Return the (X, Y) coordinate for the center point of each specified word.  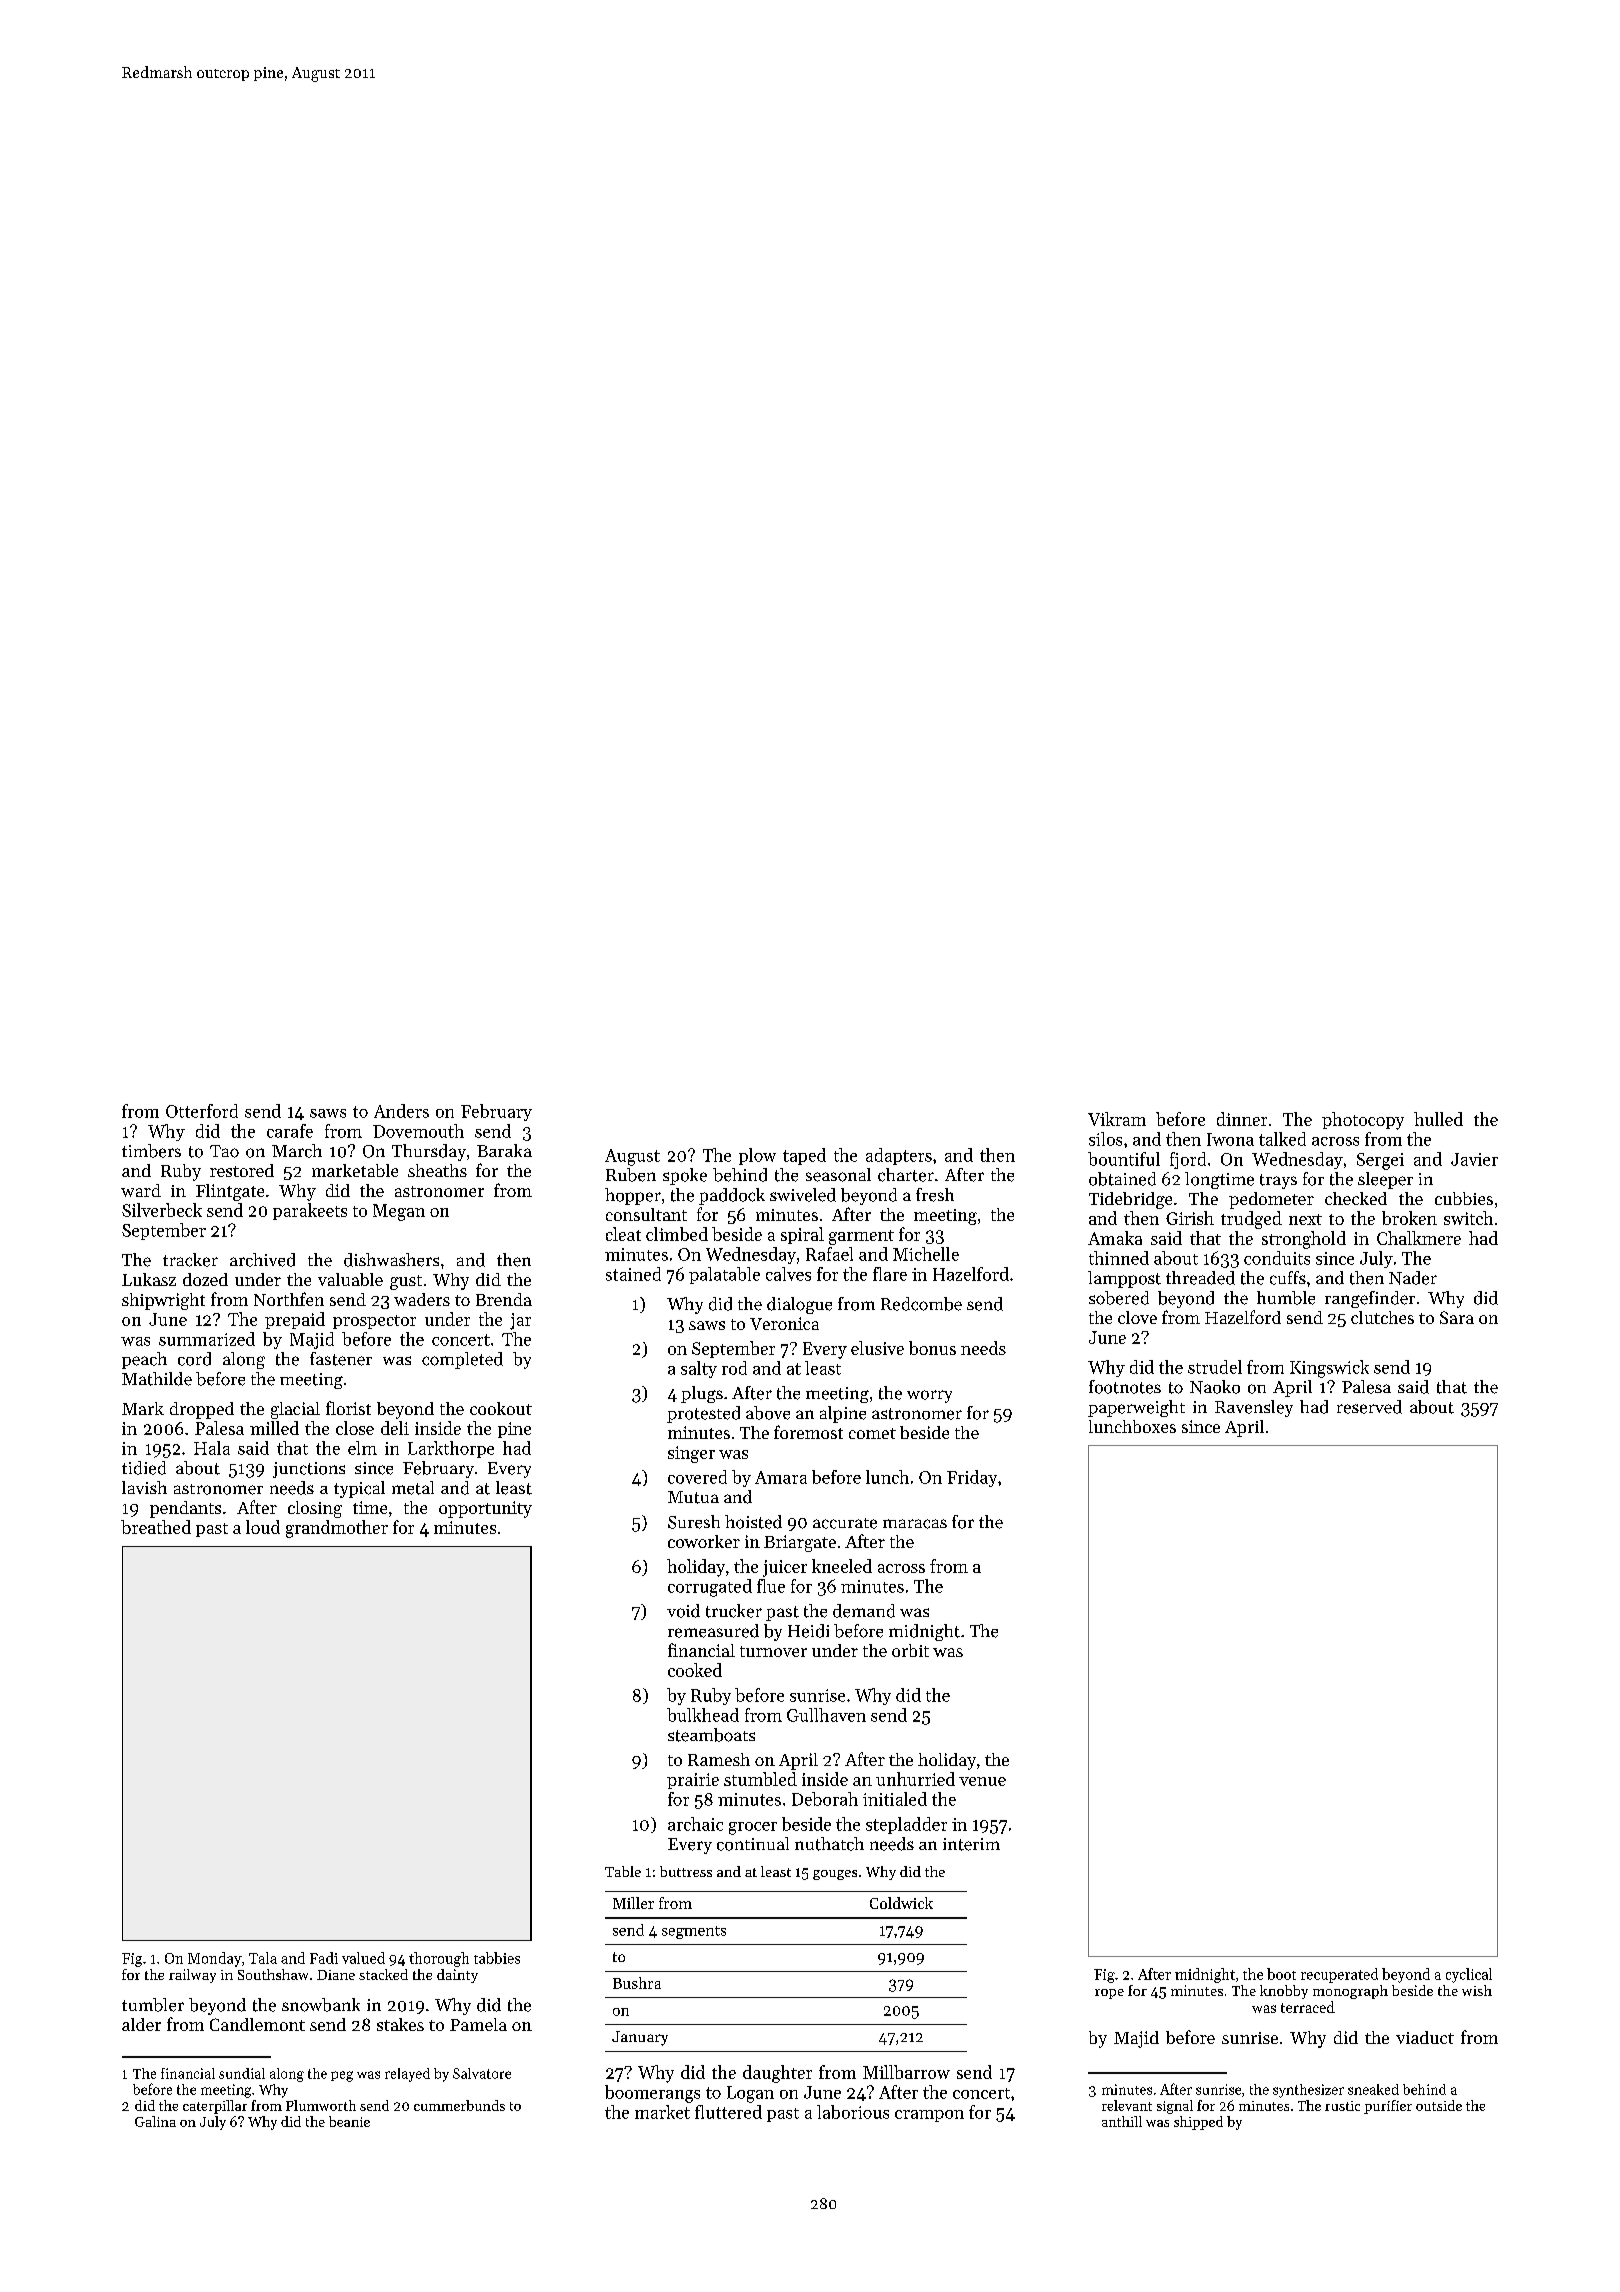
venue (982, 1781)
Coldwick (901, 1903)
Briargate (800, 1543)
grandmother (337, 1529)
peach (144, 1360)
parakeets (310, 1211)
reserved (1369, 1407)
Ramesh (719, 1759)
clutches (1382, 1317)
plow (757, 1156)
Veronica (784, 1323)
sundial (242, 2073)
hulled (1438, 1119)
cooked (695, 1670)
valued (363, 1958)
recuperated (1339, 1975)
